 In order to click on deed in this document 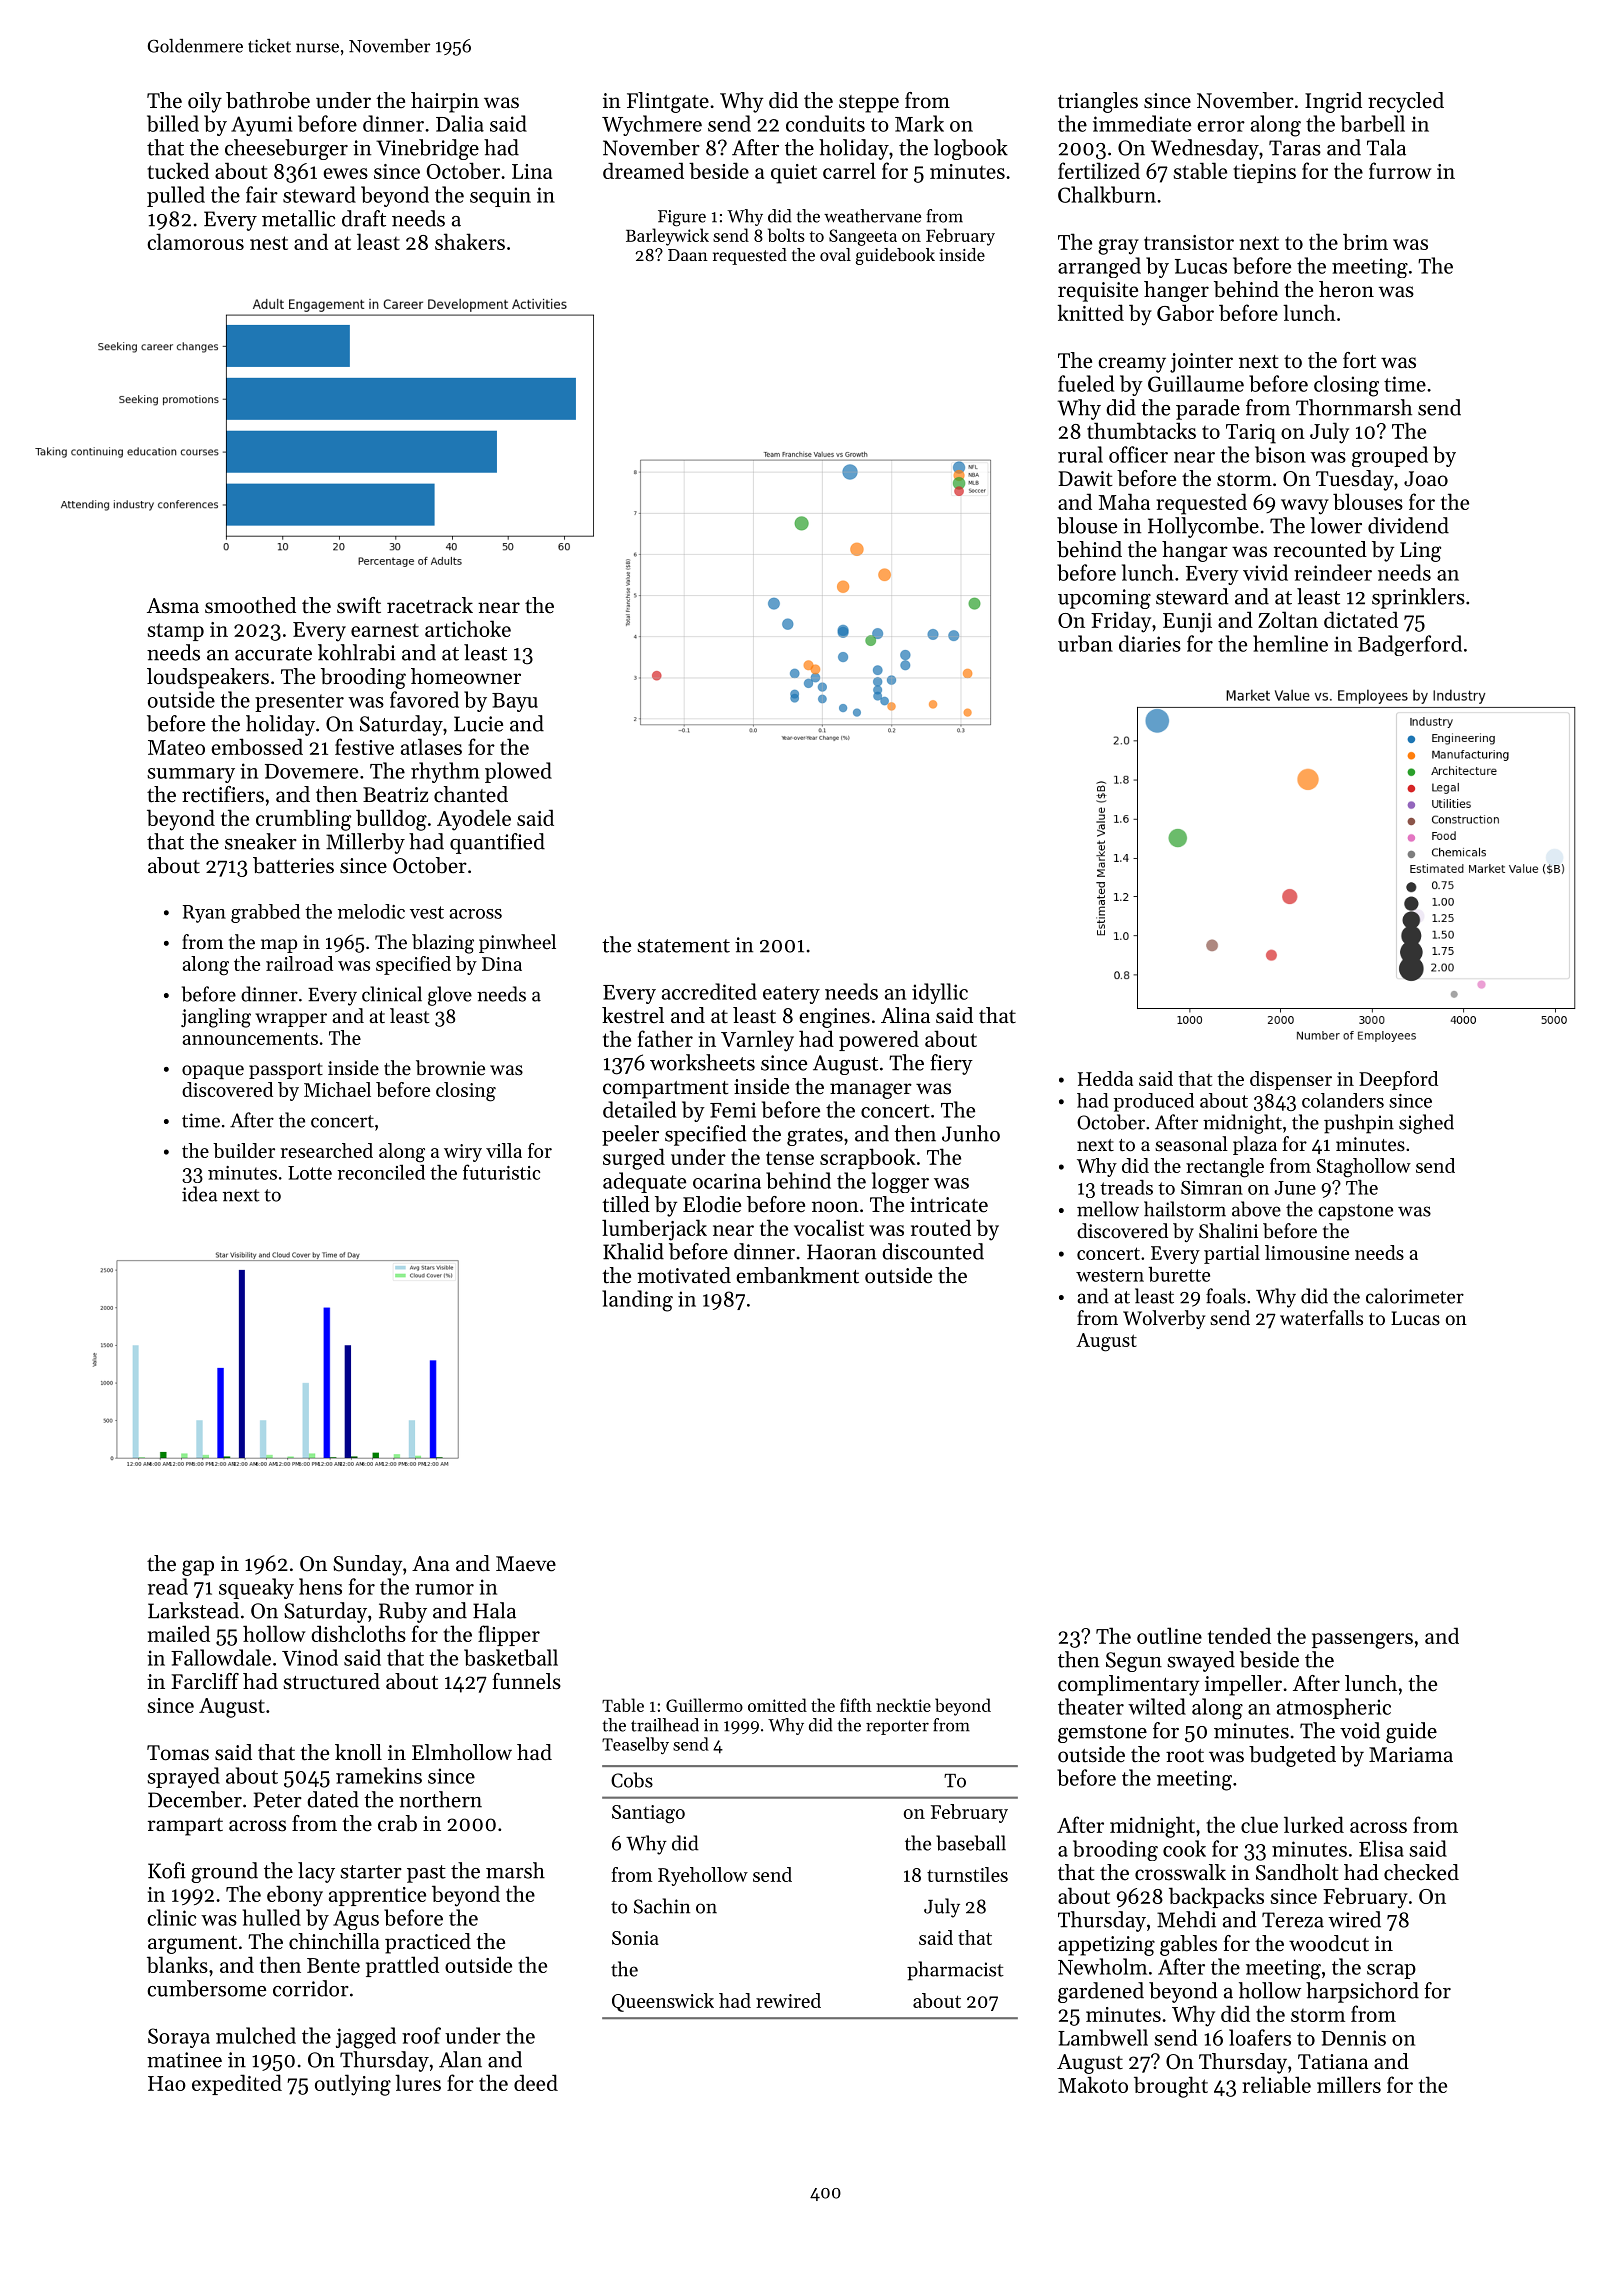, I will do `click(536, 2082)`.
